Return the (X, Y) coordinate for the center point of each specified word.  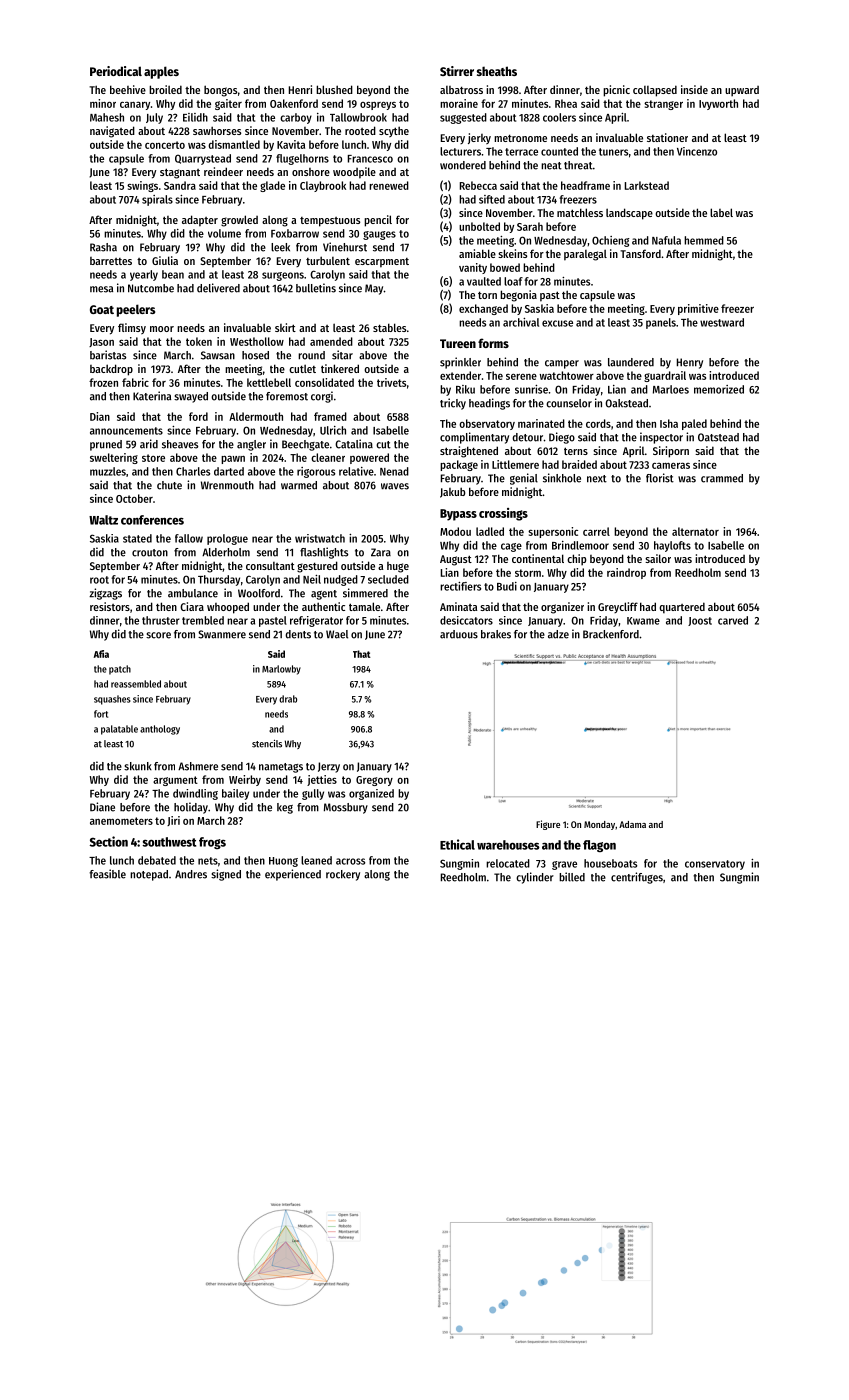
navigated (112, 132)
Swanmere (222, 634)
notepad (149, 875)
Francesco (370, 159)
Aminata (459, 606)
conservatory (715, 865)
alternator (695, 531)
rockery (343, 875)
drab (288, 699)
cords (598, 423)
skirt (285, 327)
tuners (613, 152)
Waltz (103, 520)
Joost (700, 621)
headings (489, 404)
